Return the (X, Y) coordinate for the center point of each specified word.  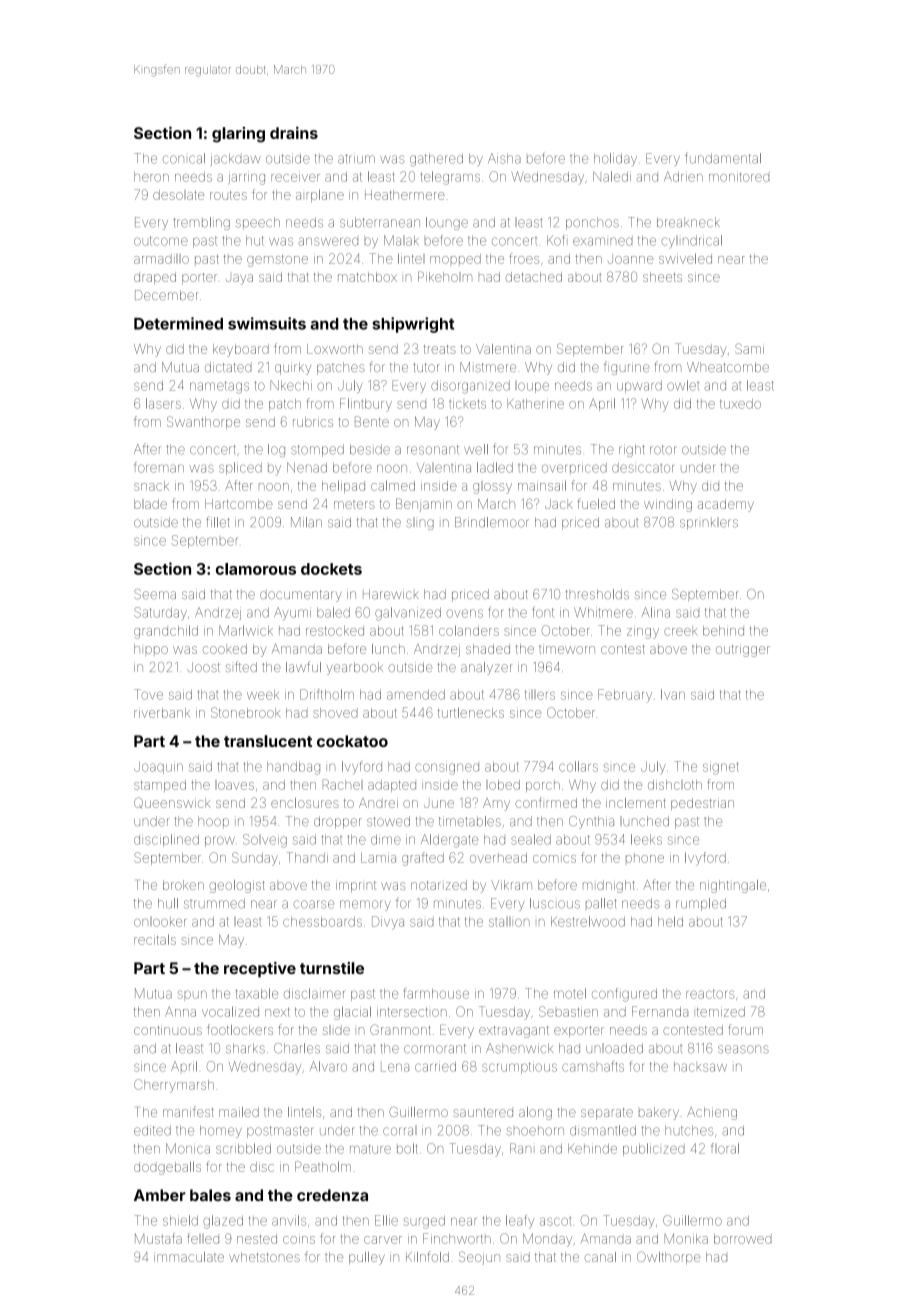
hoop (213, 821)
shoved (335, 713)
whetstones (264, 1257)
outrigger (743, 650)
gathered (436, 160)
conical (184, 158)
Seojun (479, 1258)
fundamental (723, 158)
